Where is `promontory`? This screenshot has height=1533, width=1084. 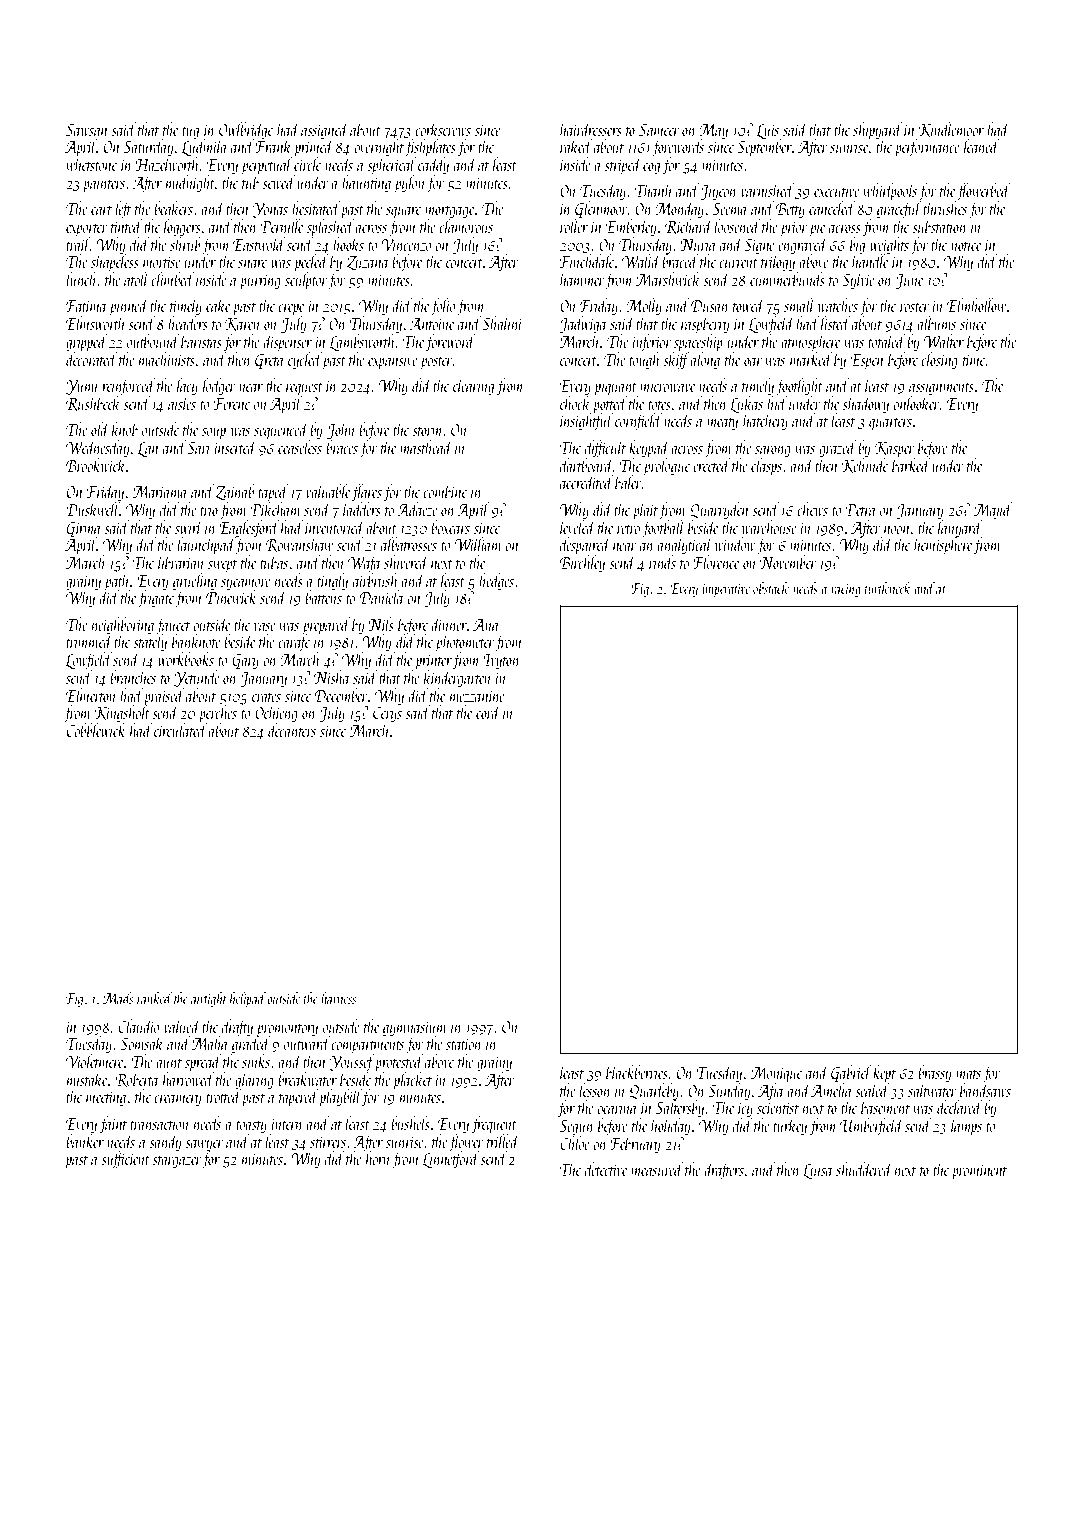 promontory is located at coordinates (287, 1030).
